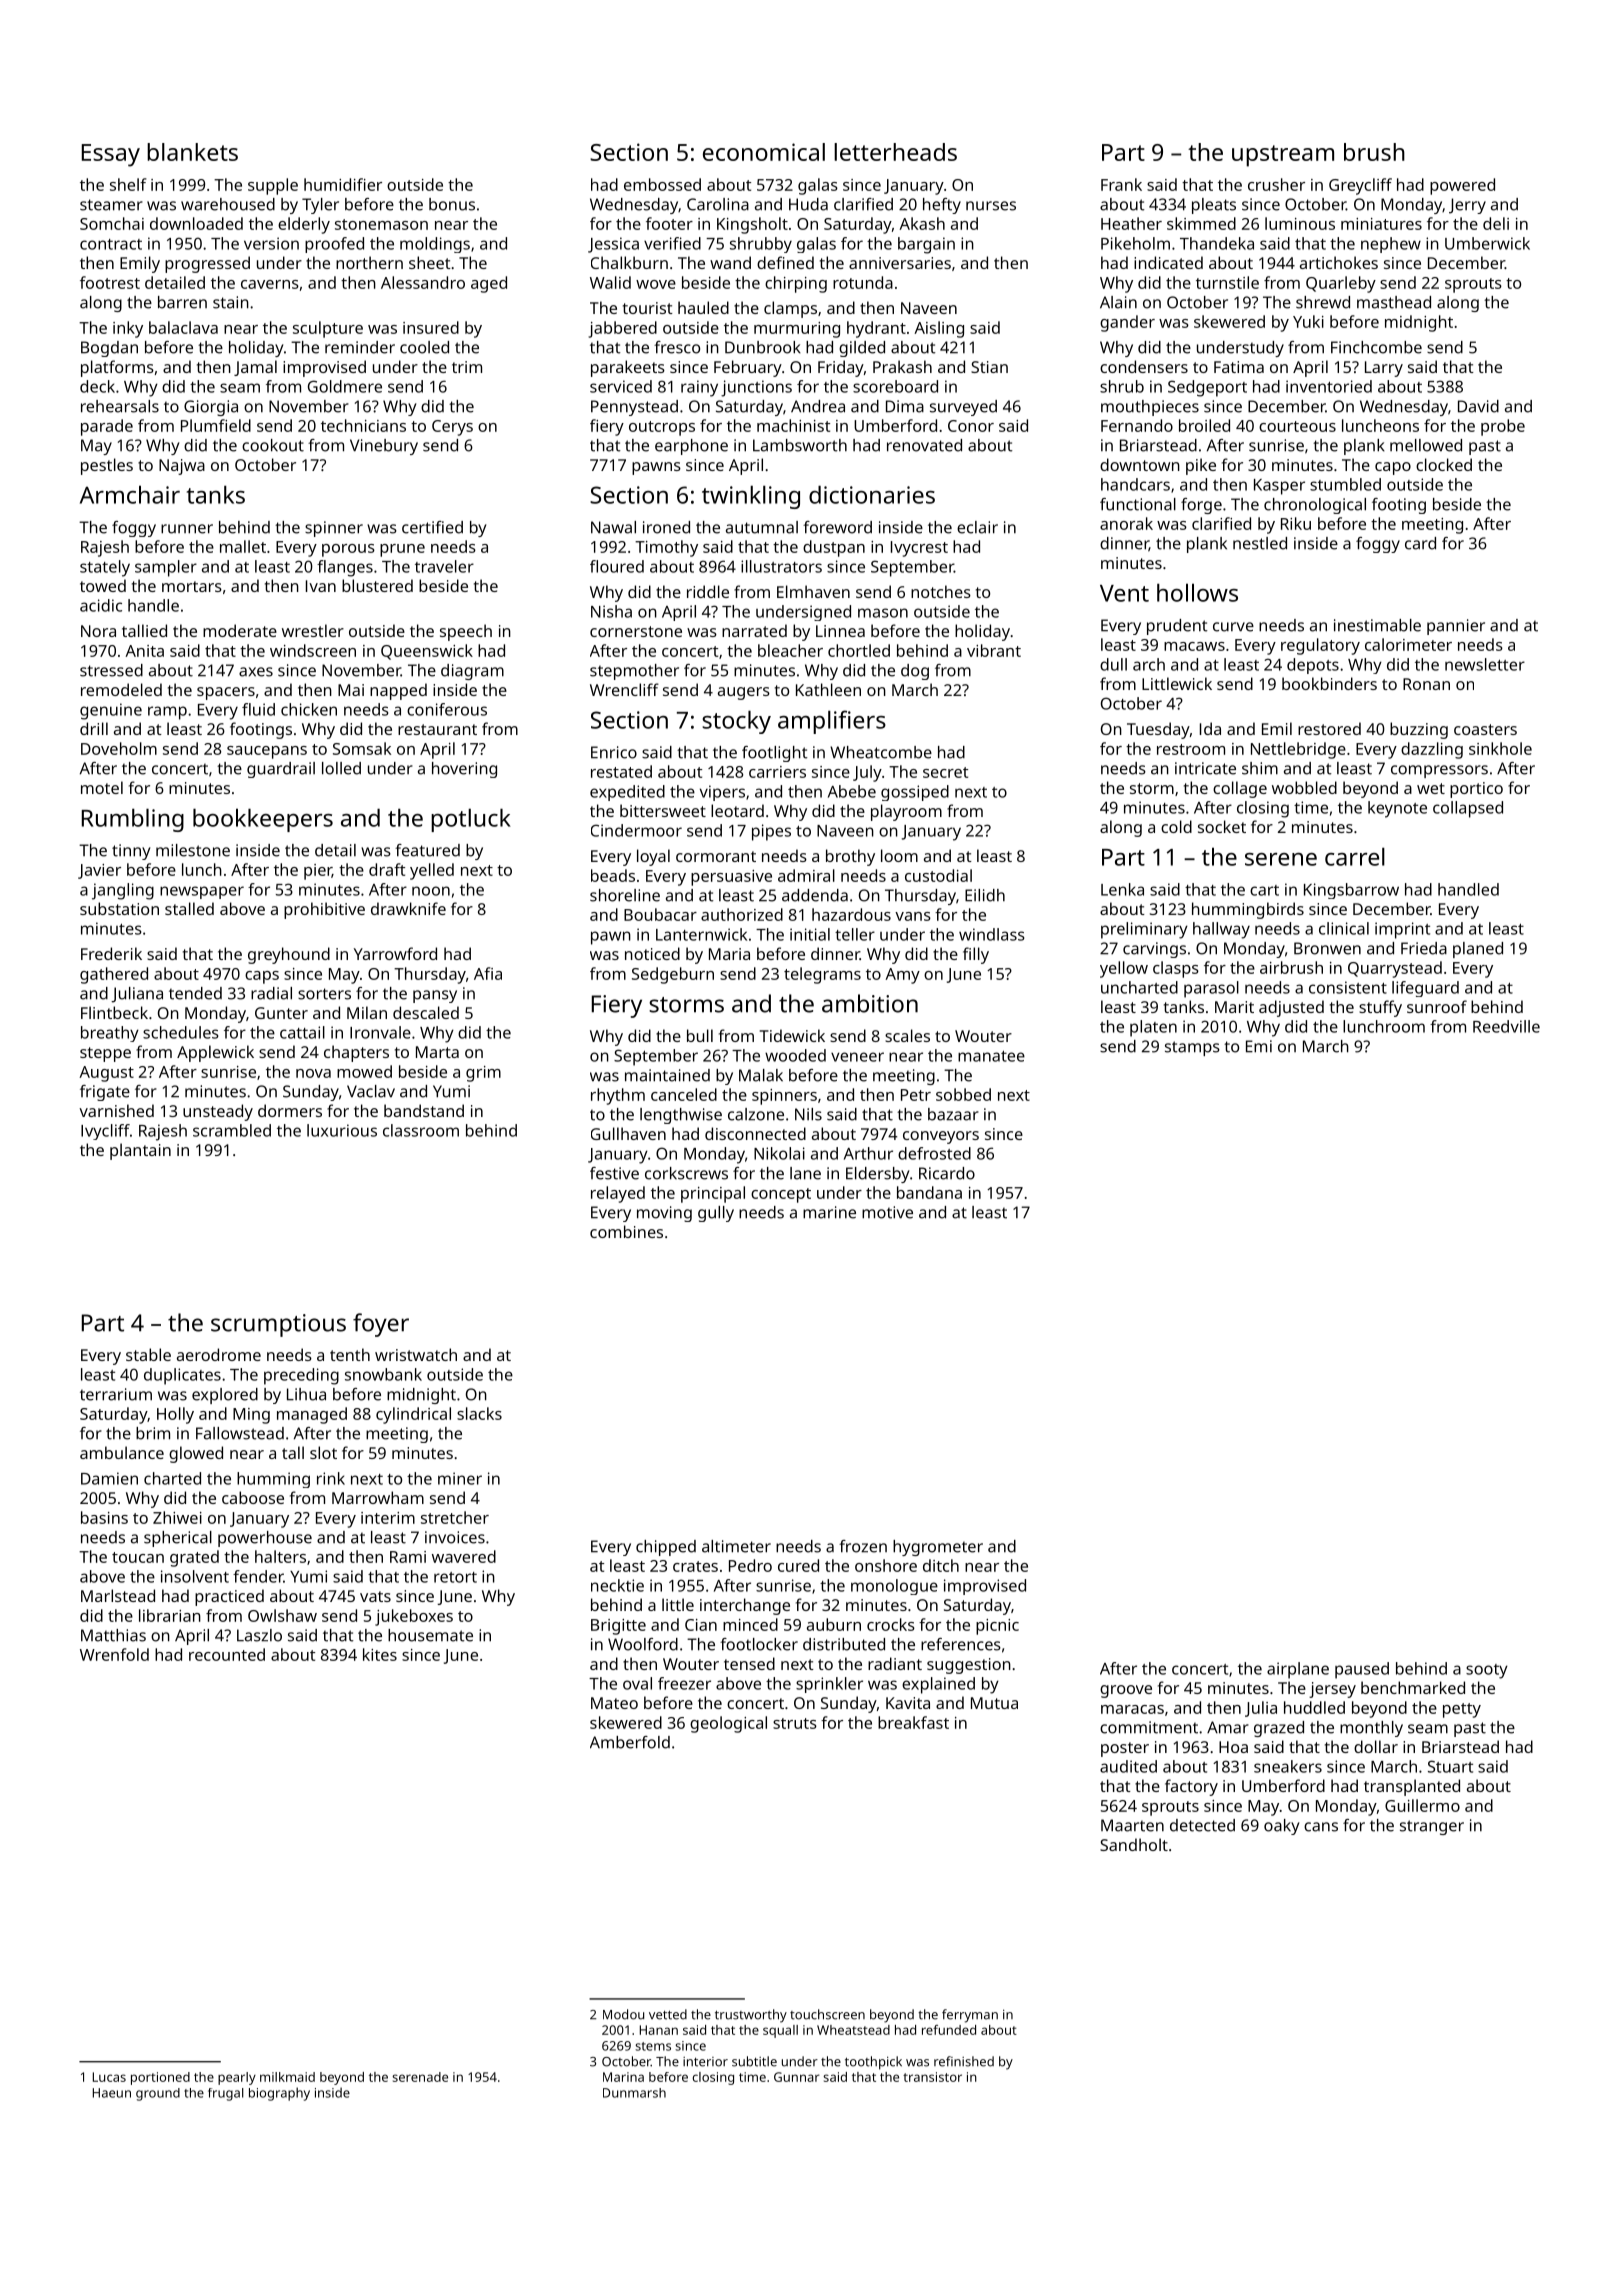 The image size is (1620, 2292). Describe the element at coordinates (1327, 948) in the screenshot. I see `Bronwen` at that location.
